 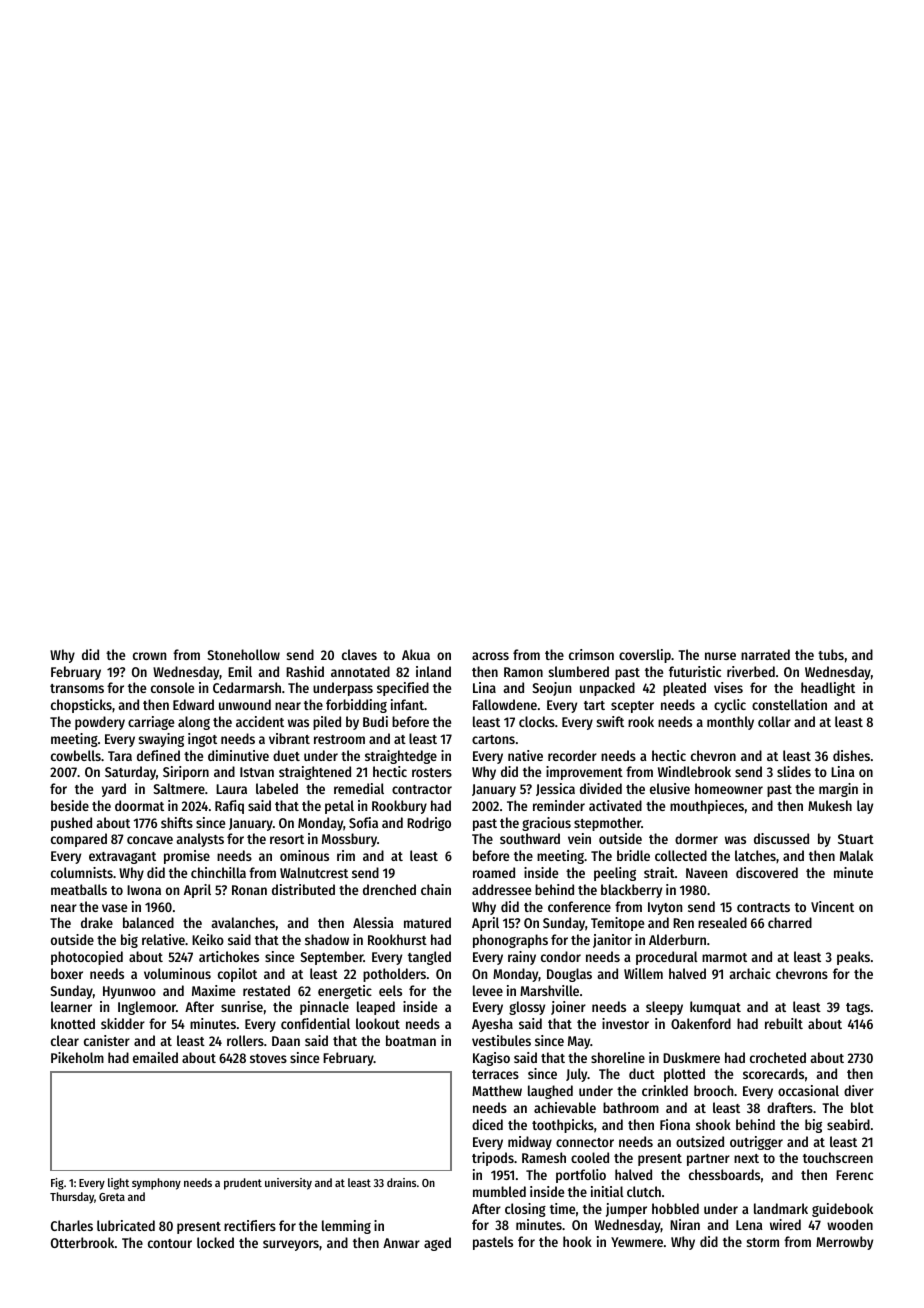 I want to click on landmark, so click(x=781, y=1208).
